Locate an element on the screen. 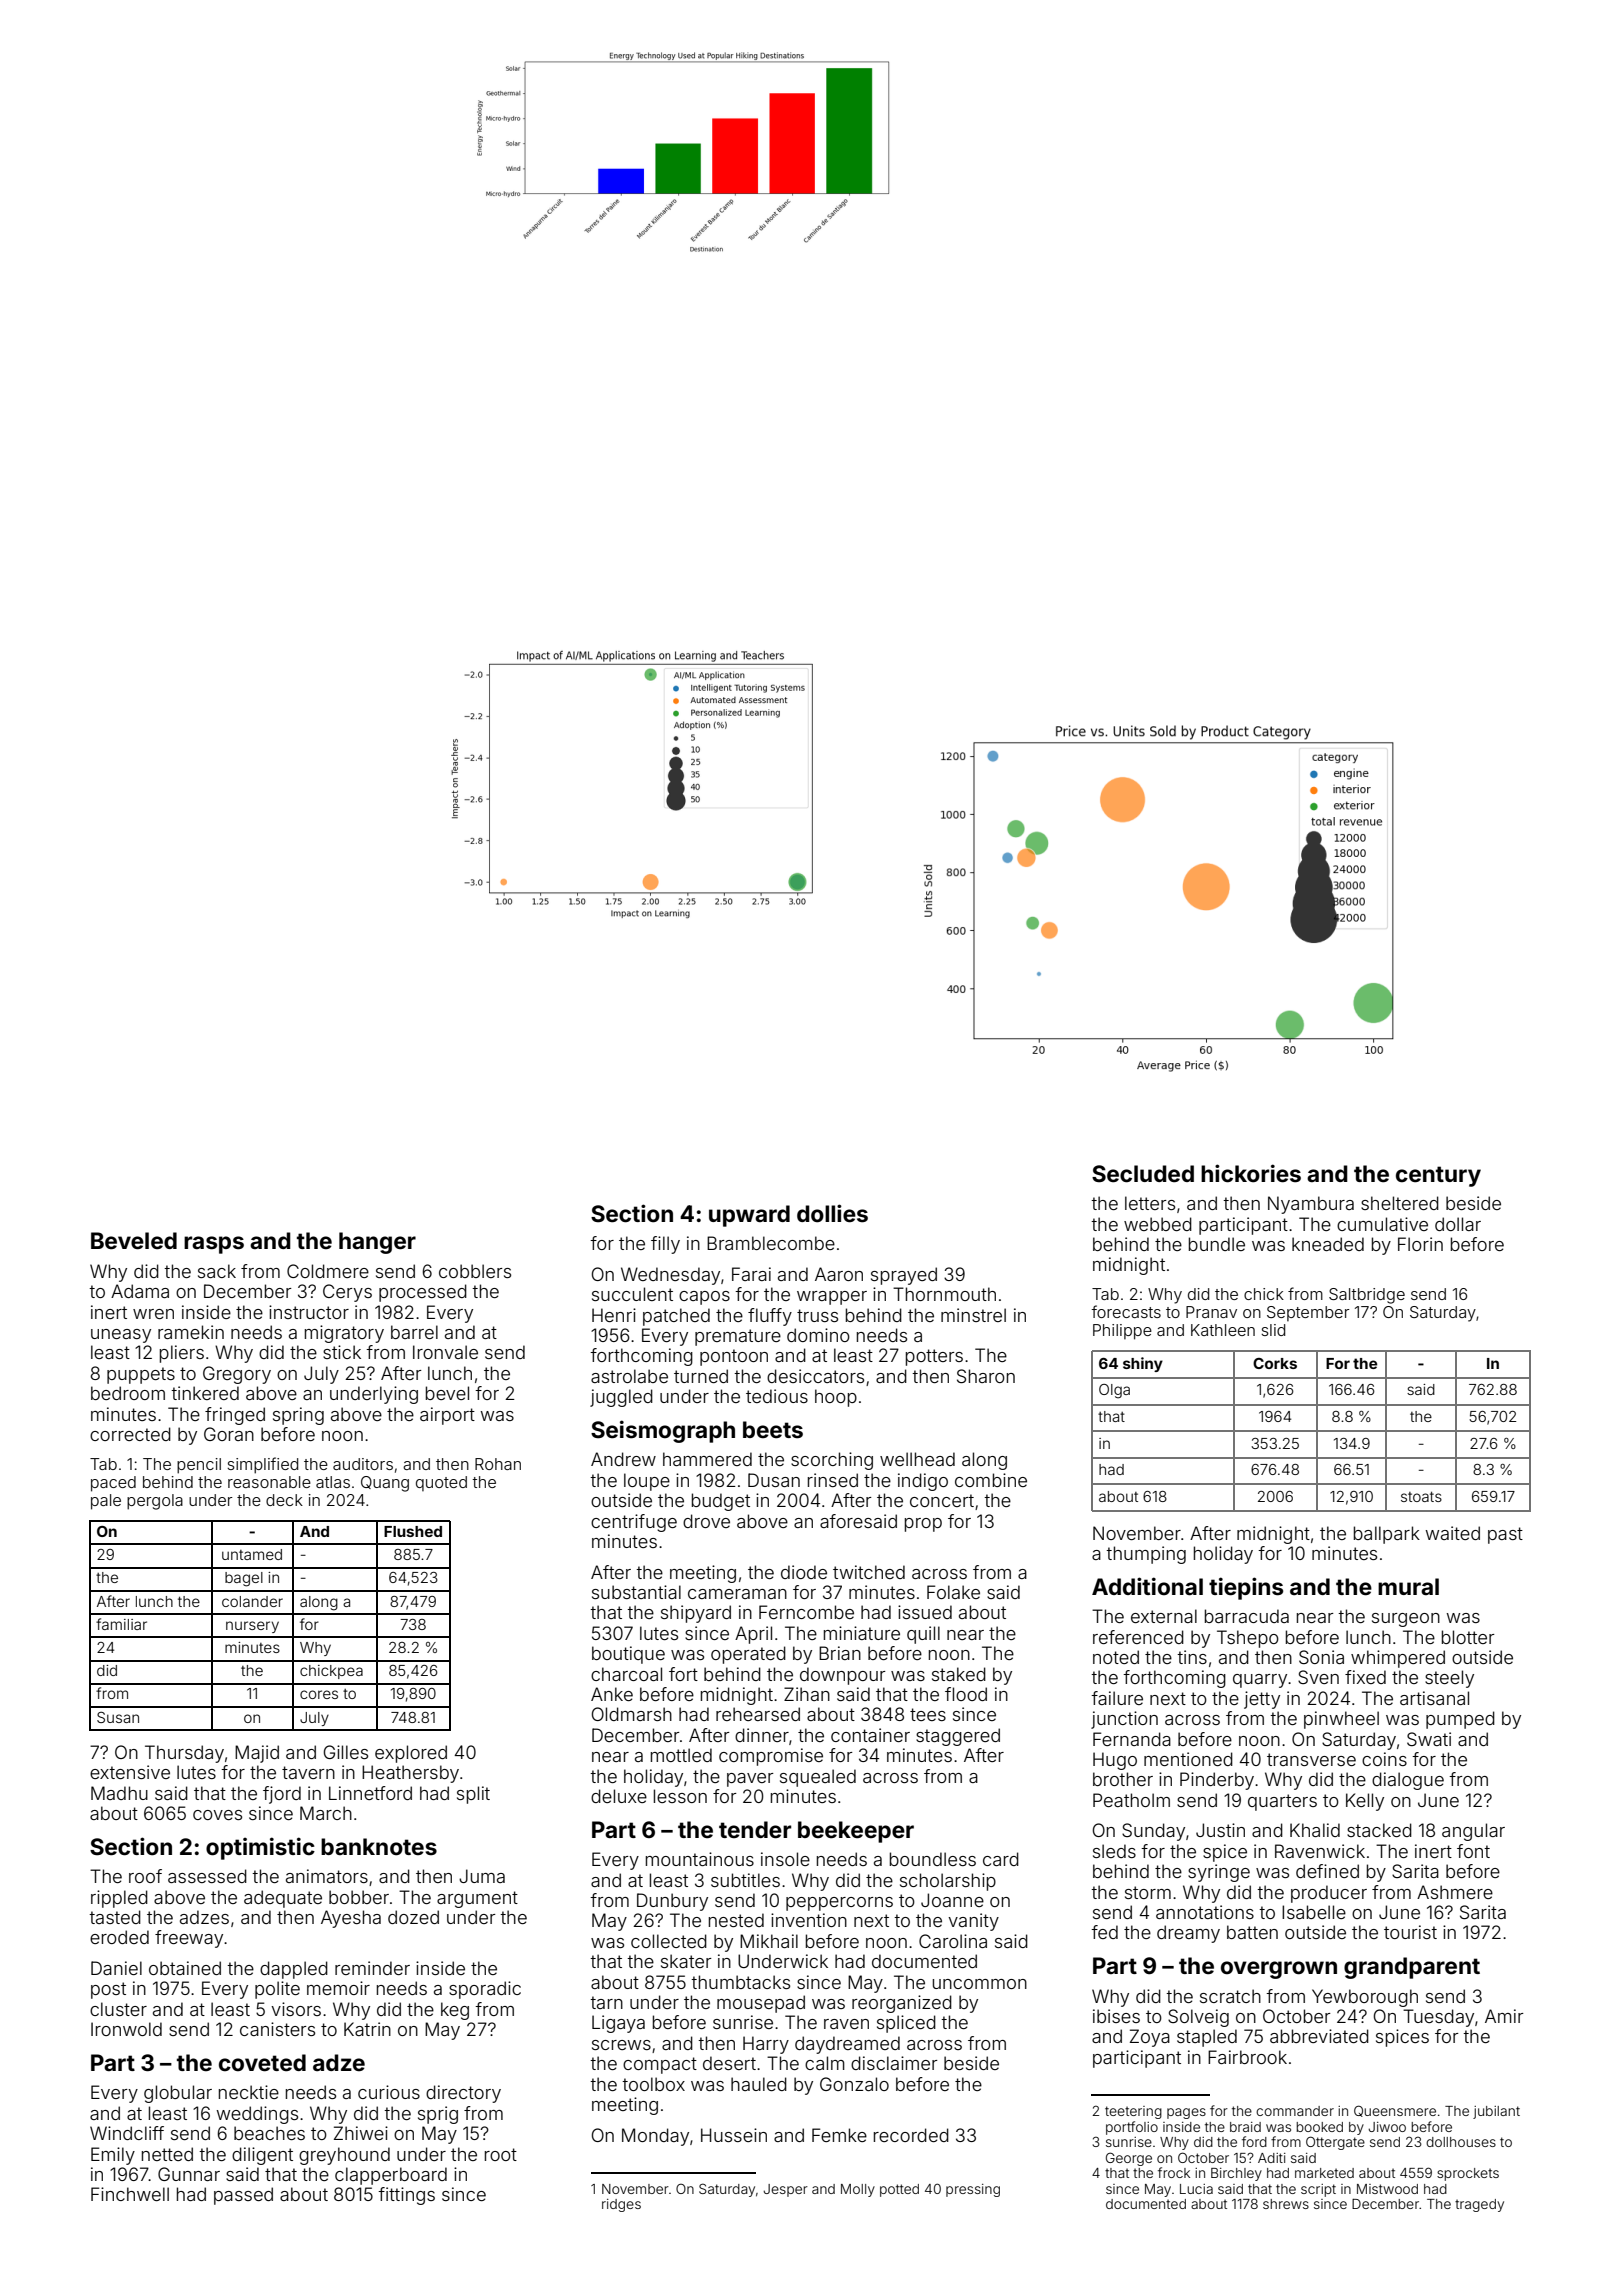  brother is located at coordinates (1123, 1779).
